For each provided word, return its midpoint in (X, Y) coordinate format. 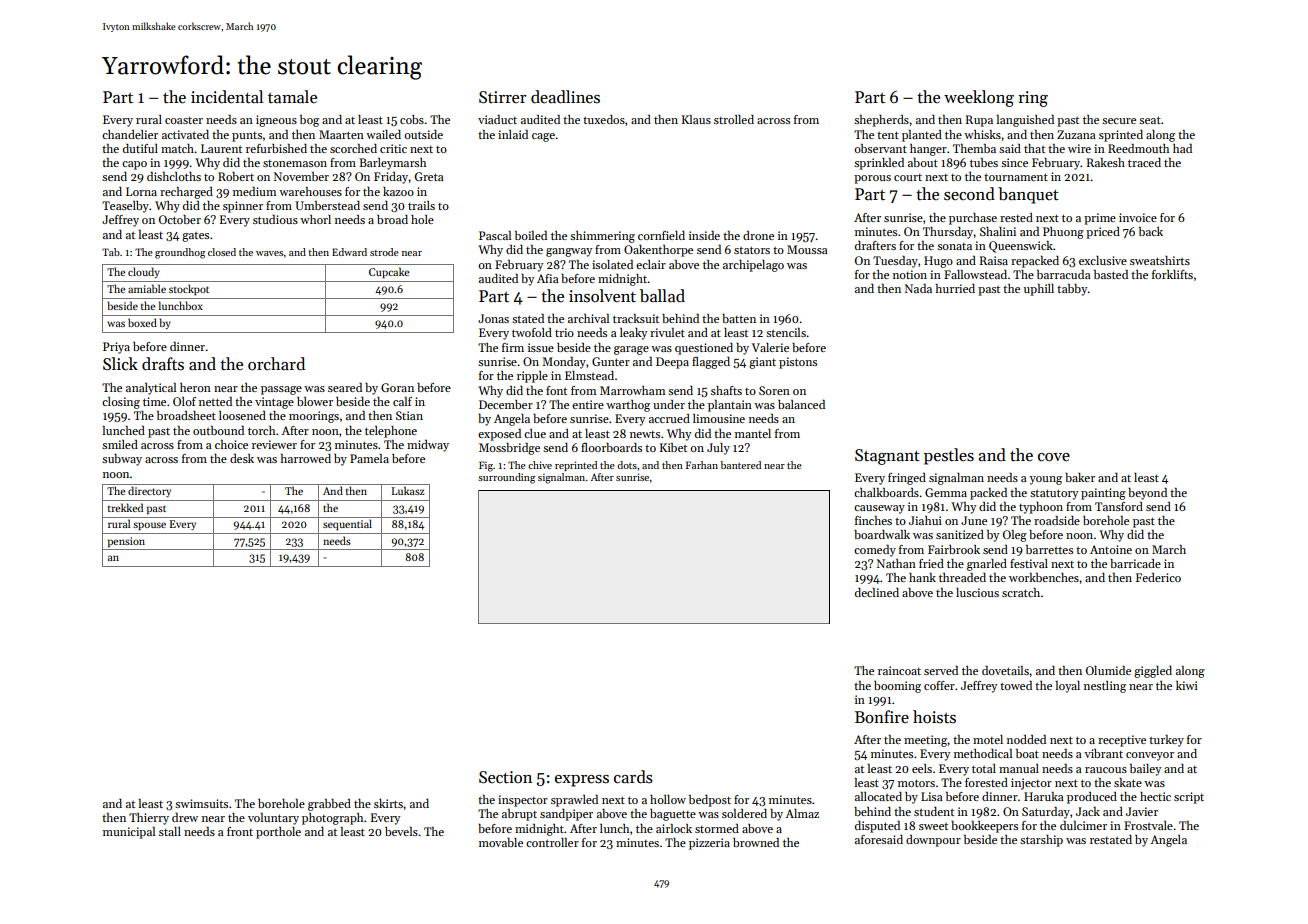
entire (588, 404)
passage (281, 390)
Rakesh (1106, 162)
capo (134, 165)
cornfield (661, 235)
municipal (129, 833)
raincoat (899, 670)
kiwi (1187, 685)
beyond (1147, 494)
